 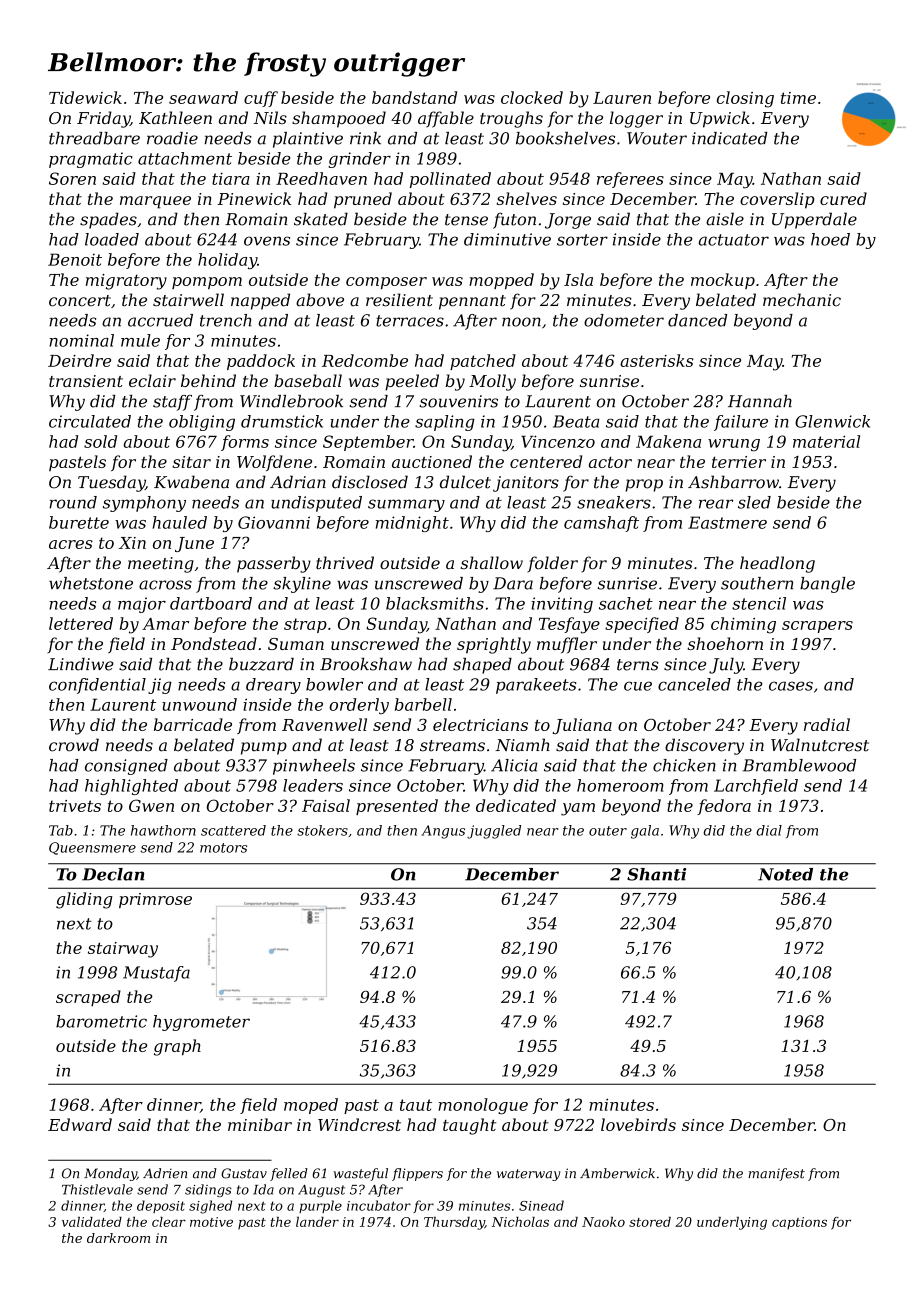 What do you see at coordinates (85, 97) in the document?
I see `Tidewick` at bounding box center [85, 97].
